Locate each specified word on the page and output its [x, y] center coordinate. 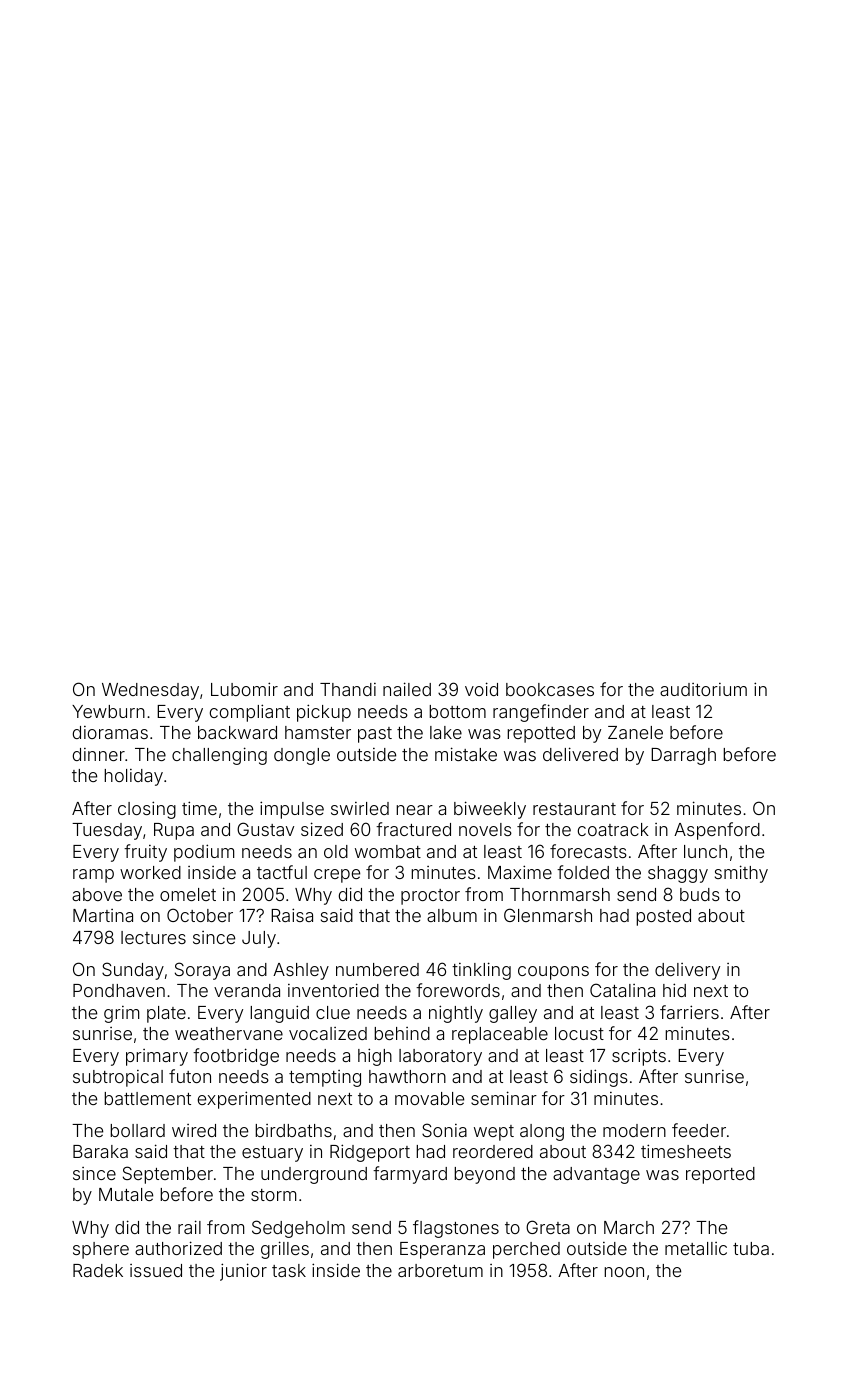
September [168, 1175]
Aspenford [717, 831]
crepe [337, 876]
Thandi [348, 689]
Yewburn [108, 711]
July [259, 939]
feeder [699, 1130]
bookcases [550, 689]
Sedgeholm [298, 1229]
